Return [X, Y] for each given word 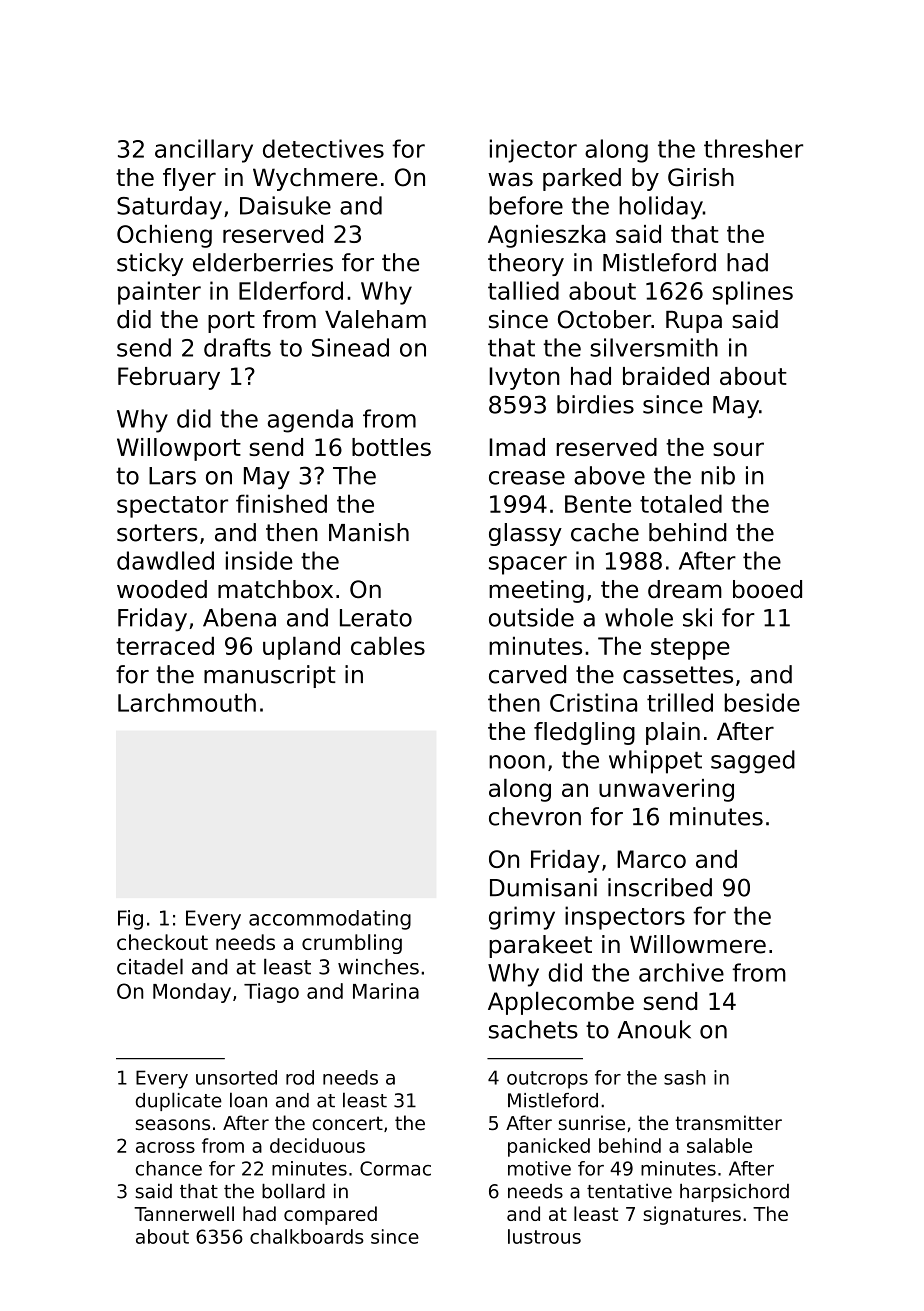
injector [533, 151]
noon [517, 762]
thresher [753, 148]
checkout [162, 942]
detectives [323, 148]
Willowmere [698, 944]
